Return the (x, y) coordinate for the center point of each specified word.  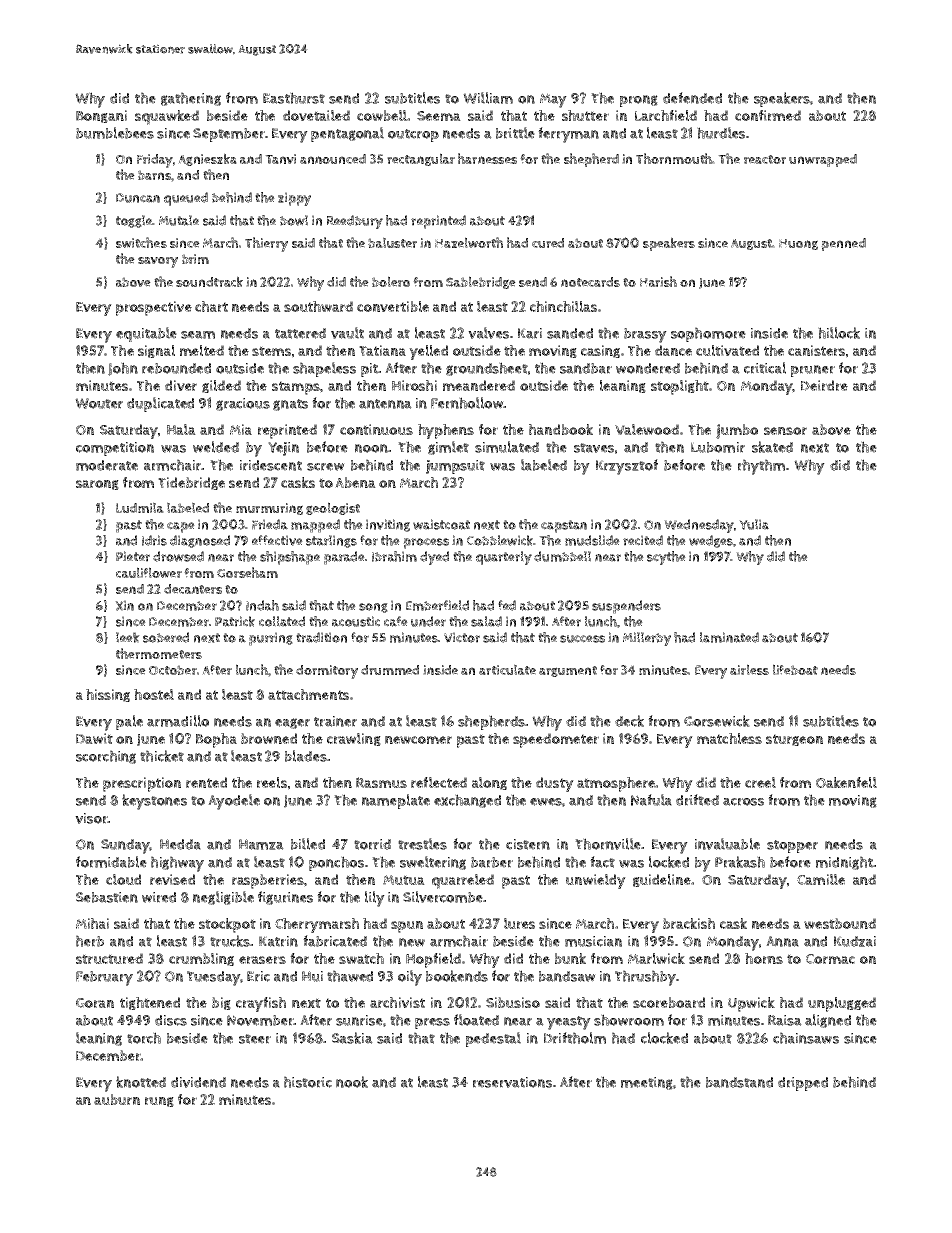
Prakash (740, 862)
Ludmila (140, 507)
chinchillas (563, 306)
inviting (388, 525)
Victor (462, 637)
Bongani (101, 116)
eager (292, 723)
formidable (111, 862)
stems (271, 351)
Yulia (754, 524)
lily (375, 899)
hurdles (721, 133)
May (553, 100)
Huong (798, 244)
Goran (95, 1003)
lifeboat (795, 669)
